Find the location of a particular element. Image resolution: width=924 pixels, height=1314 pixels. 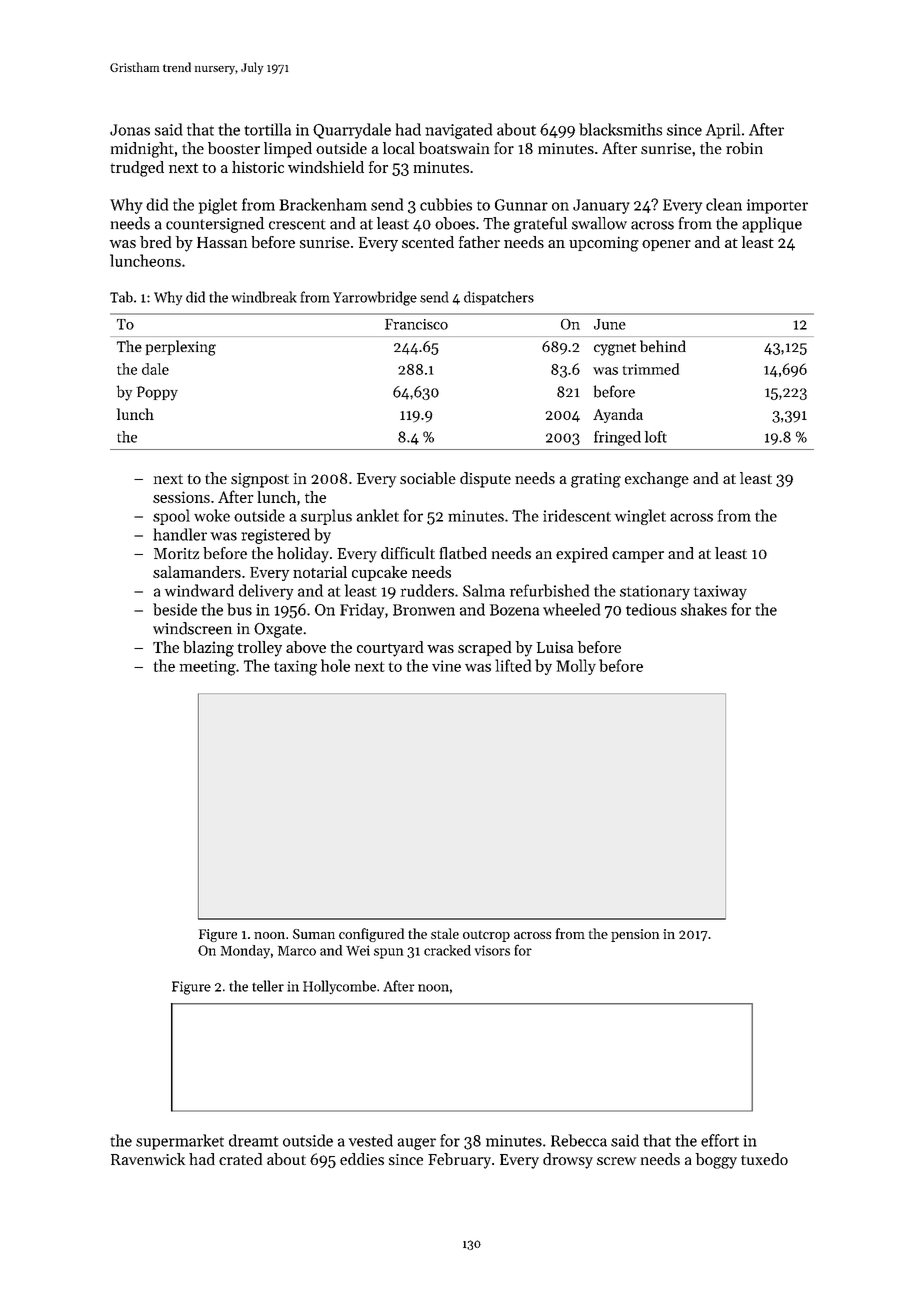

Monday is located at coordinates (245, 952).
